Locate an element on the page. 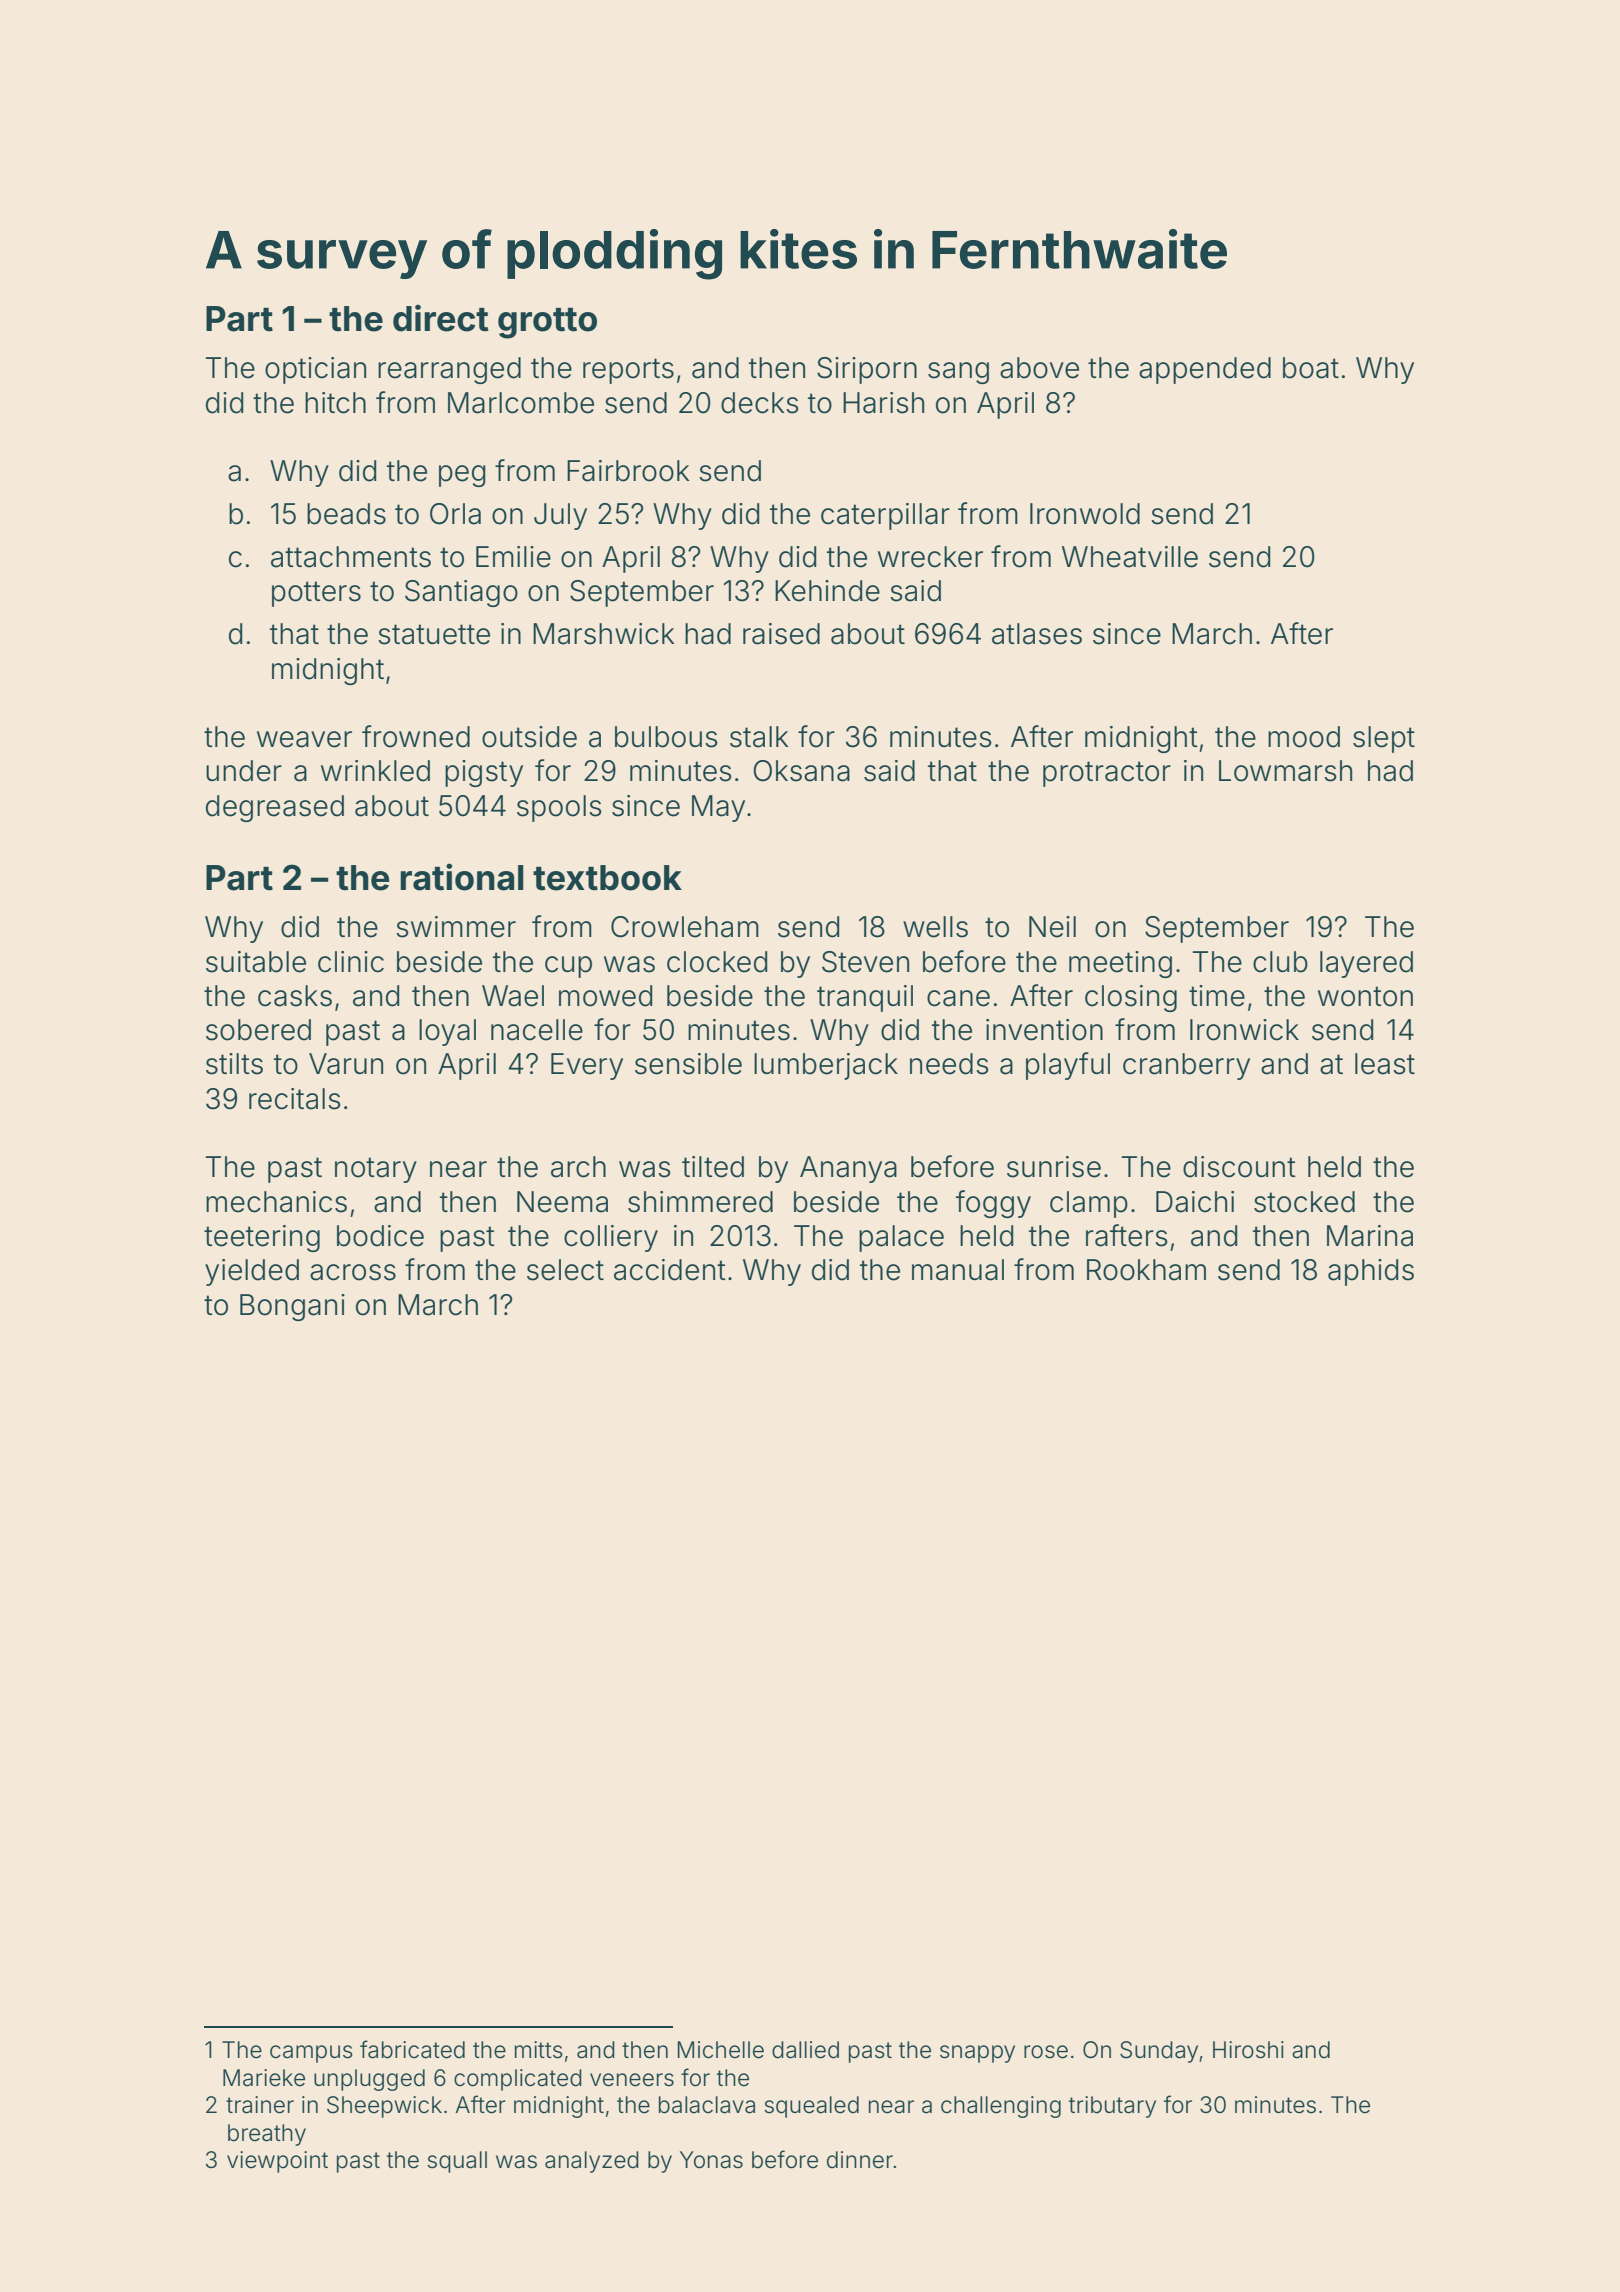  rearranged is located at coordinates (449, 370).
